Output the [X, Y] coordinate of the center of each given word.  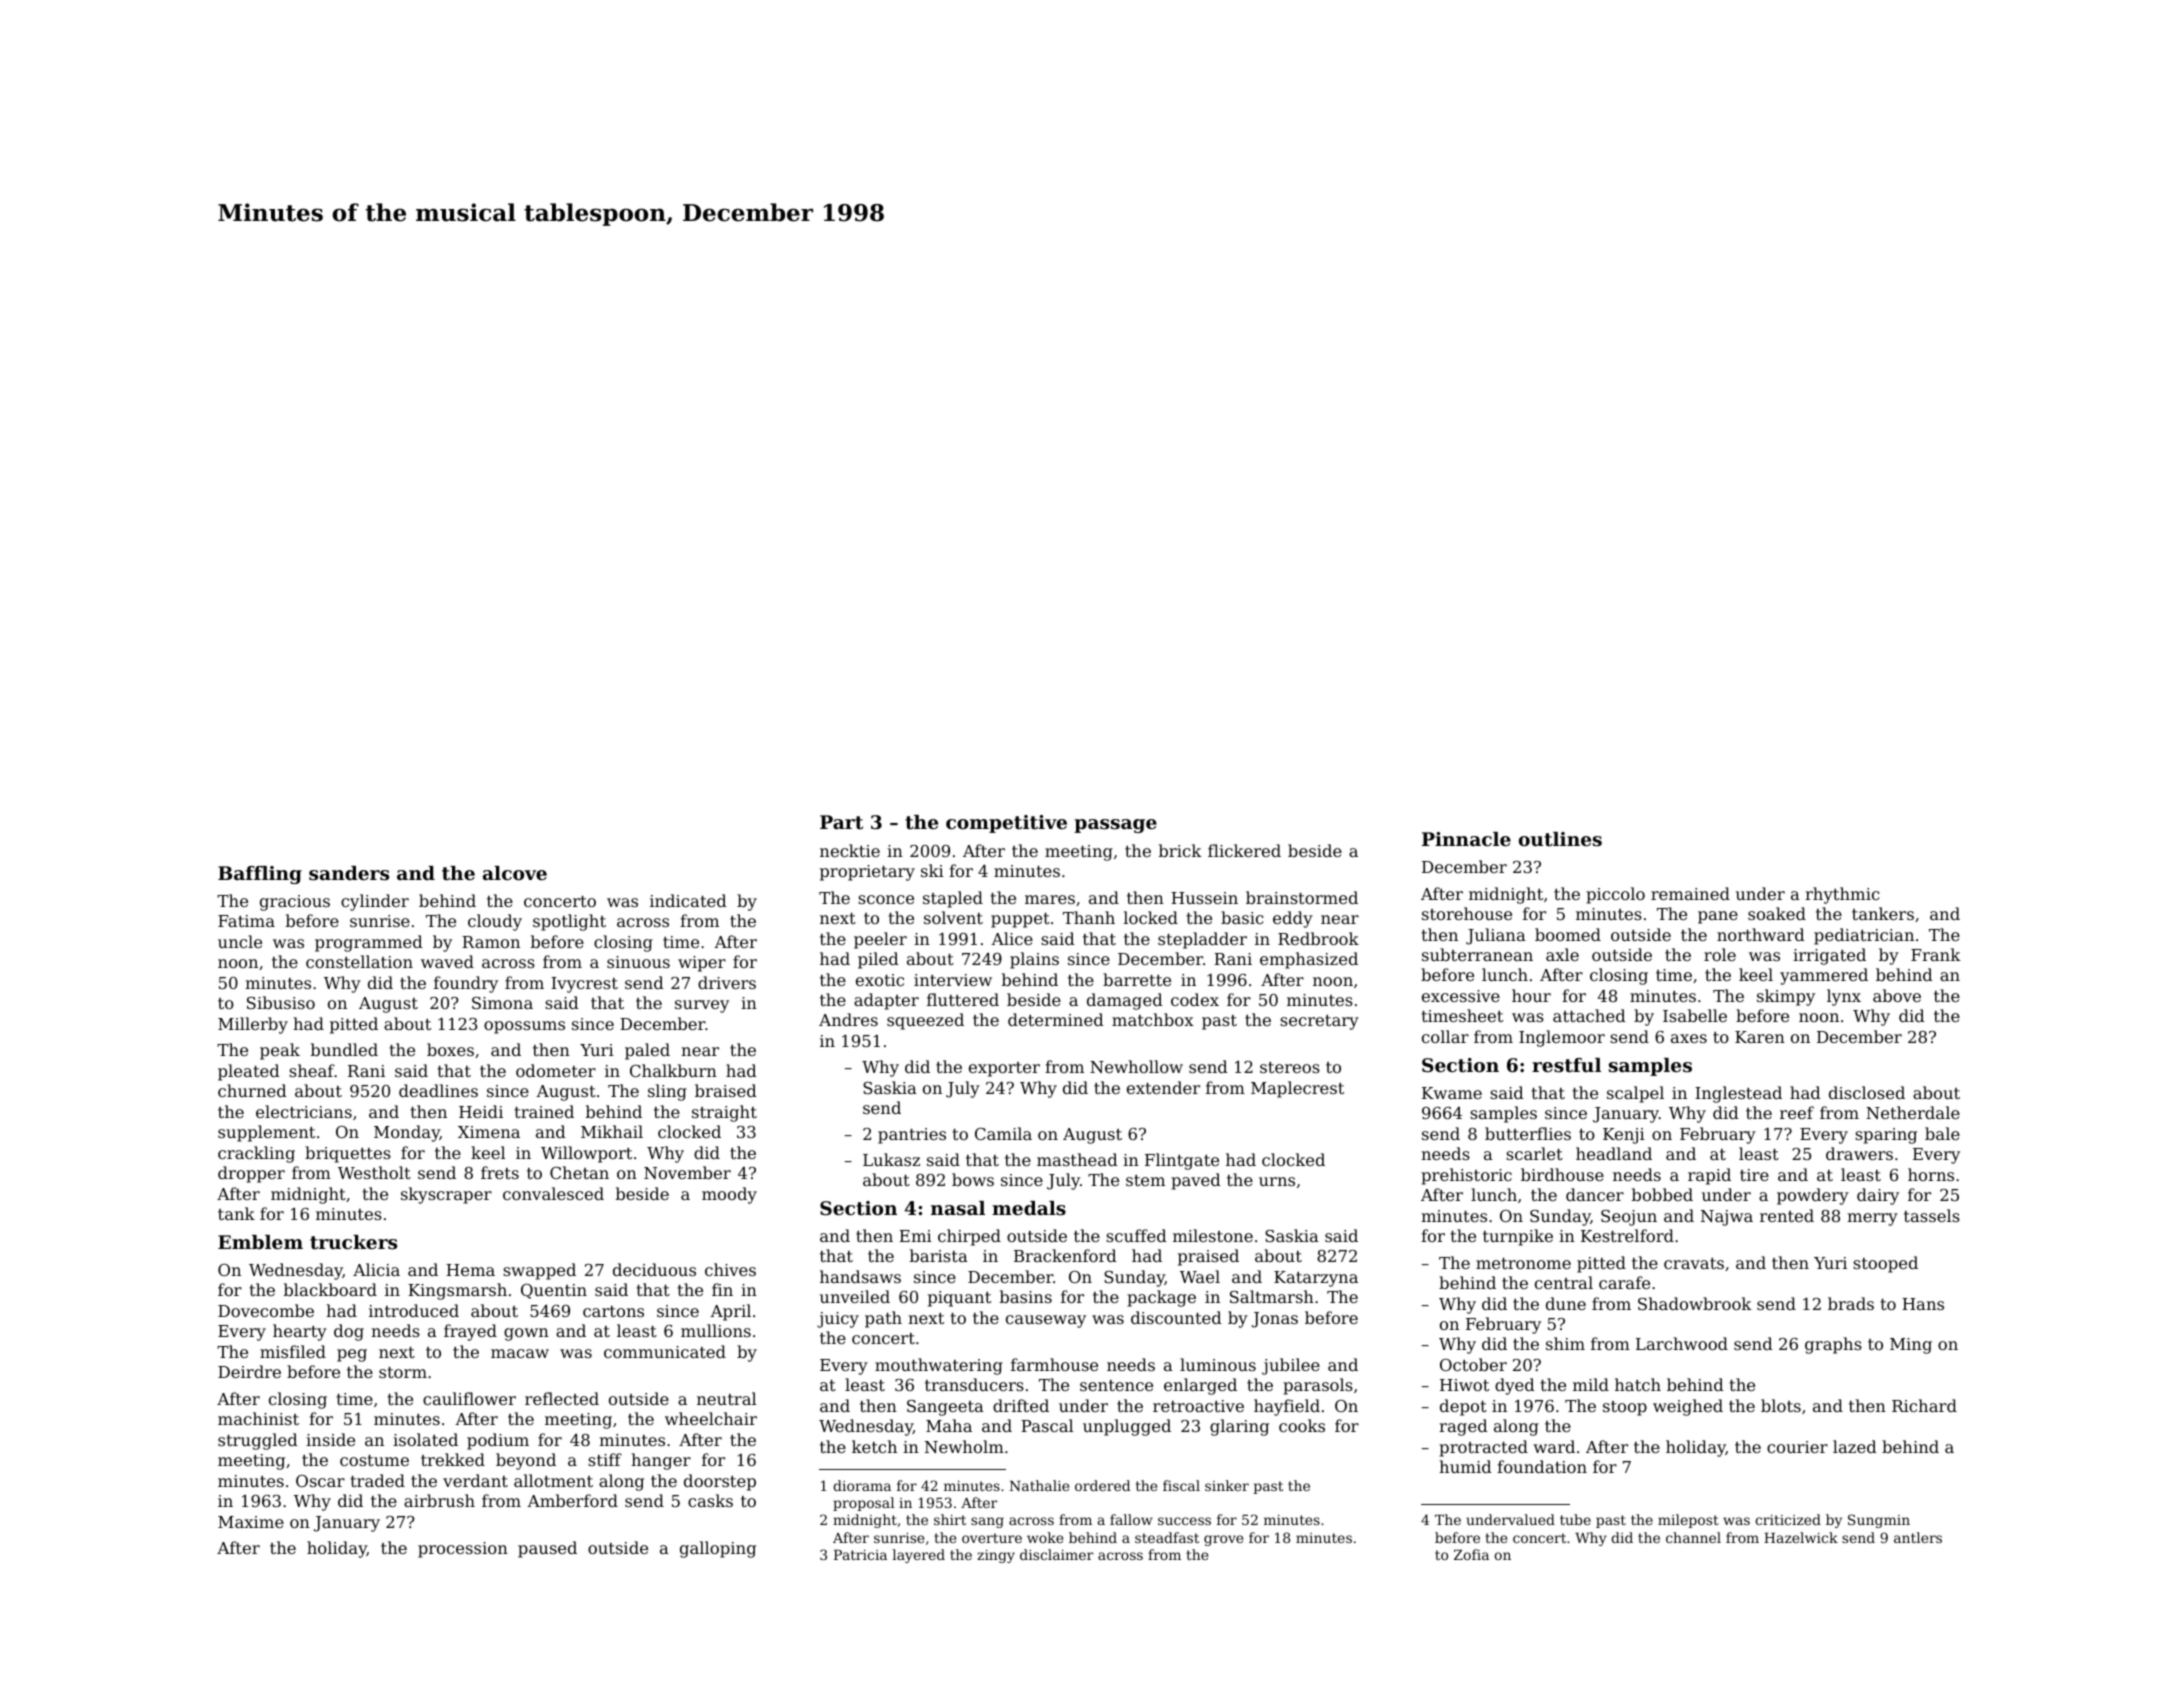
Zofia [1471, 1554]
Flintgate [1182, 1161]
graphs [1833, 1345]
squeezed [925, 1021]
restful [1566, 1065]
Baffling [260, 875]
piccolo [1615, 895]
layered [919, 1556]
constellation [359, 961]
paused [547, 1549]
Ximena [489, 1132]
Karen [1760, 1037]
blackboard [330, 1289]
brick [1180, 850]
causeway [1046, 1321]
